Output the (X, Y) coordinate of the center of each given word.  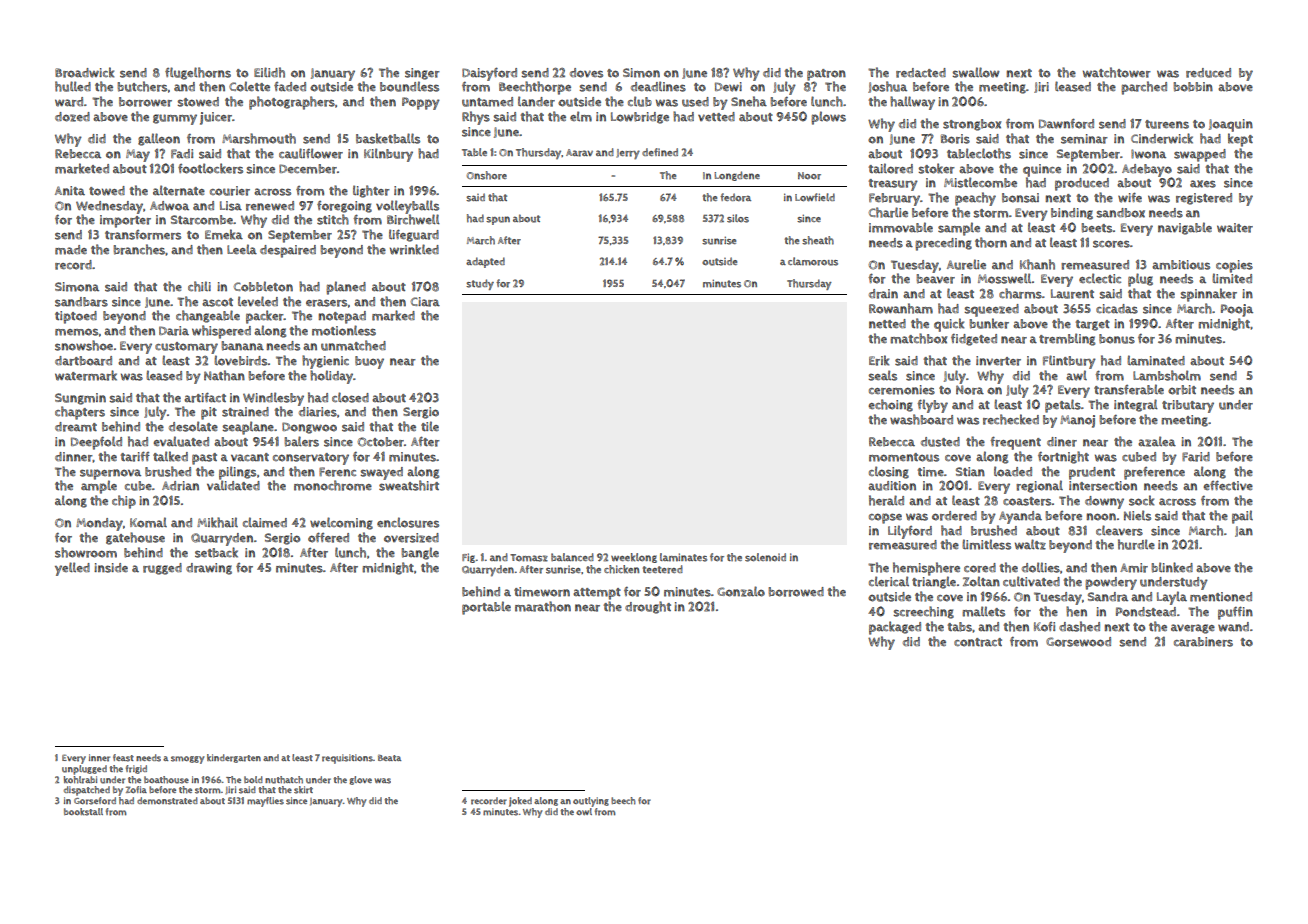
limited (1232, 278)
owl (584, 811)
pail (1242, 517)
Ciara (425, 302)
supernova (110, 474)
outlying (591, 802)
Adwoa (169, 206)
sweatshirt (409, 485)
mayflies (265, 802)
